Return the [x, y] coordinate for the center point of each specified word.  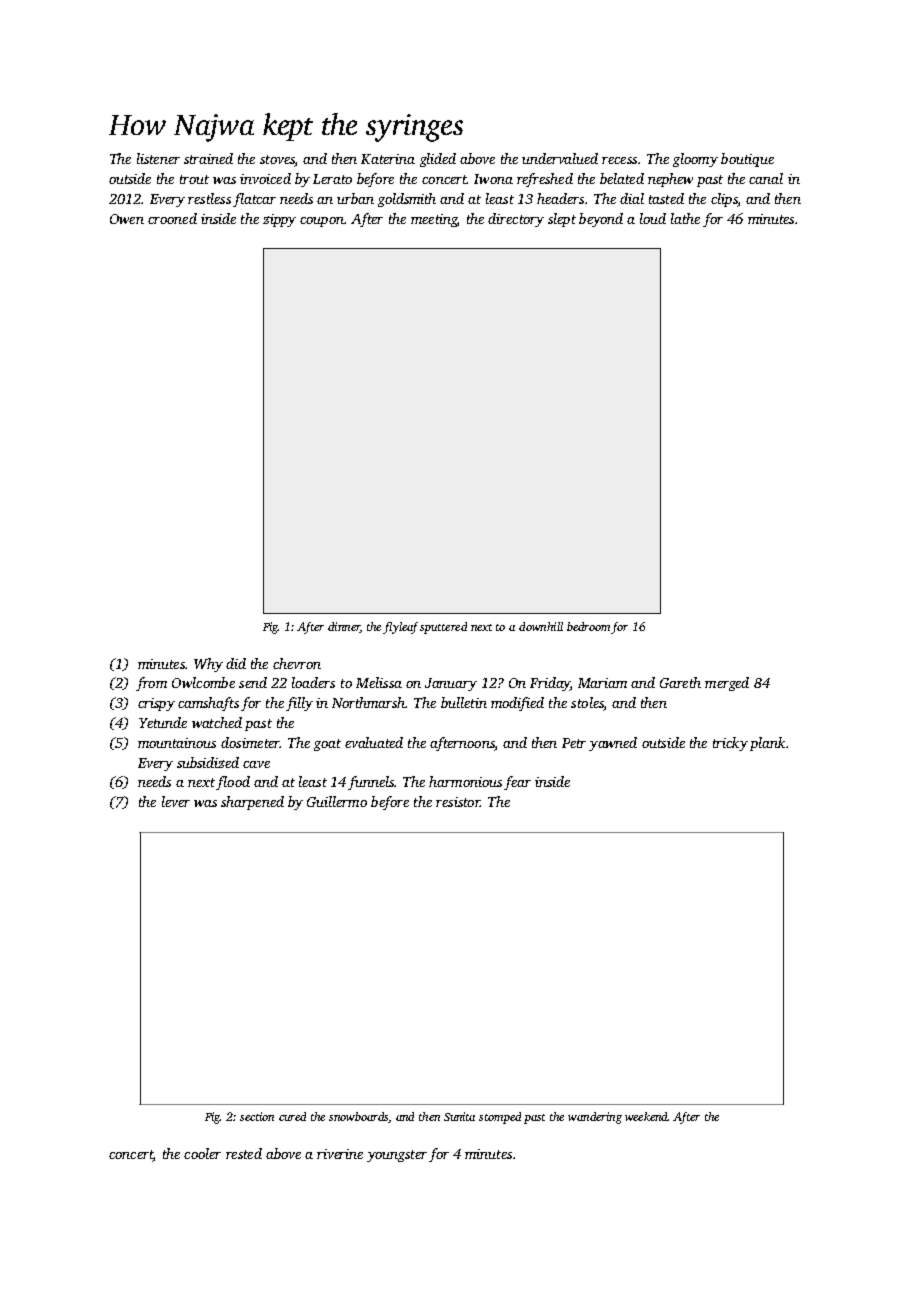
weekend [646, 1116]
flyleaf [400, 628]
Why [208, 665]
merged [727, 684]
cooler [202, 1153]
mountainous [177, 743]
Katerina [388, 159]
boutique [747, 160]
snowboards [358, 1116]
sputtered [443, 628]
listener [158, 158]
